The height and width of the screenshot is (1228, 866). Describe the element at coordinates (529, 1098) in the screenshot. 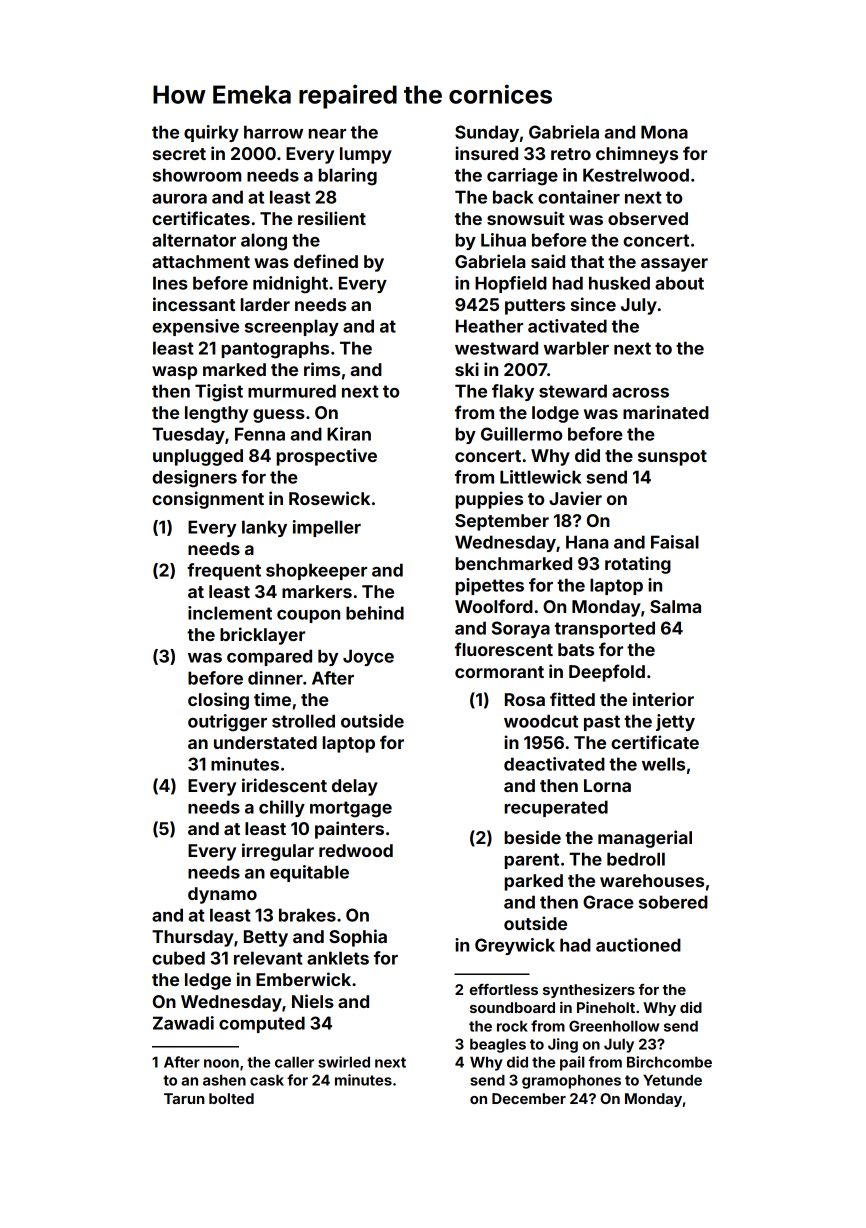

I see `December` at that location.
